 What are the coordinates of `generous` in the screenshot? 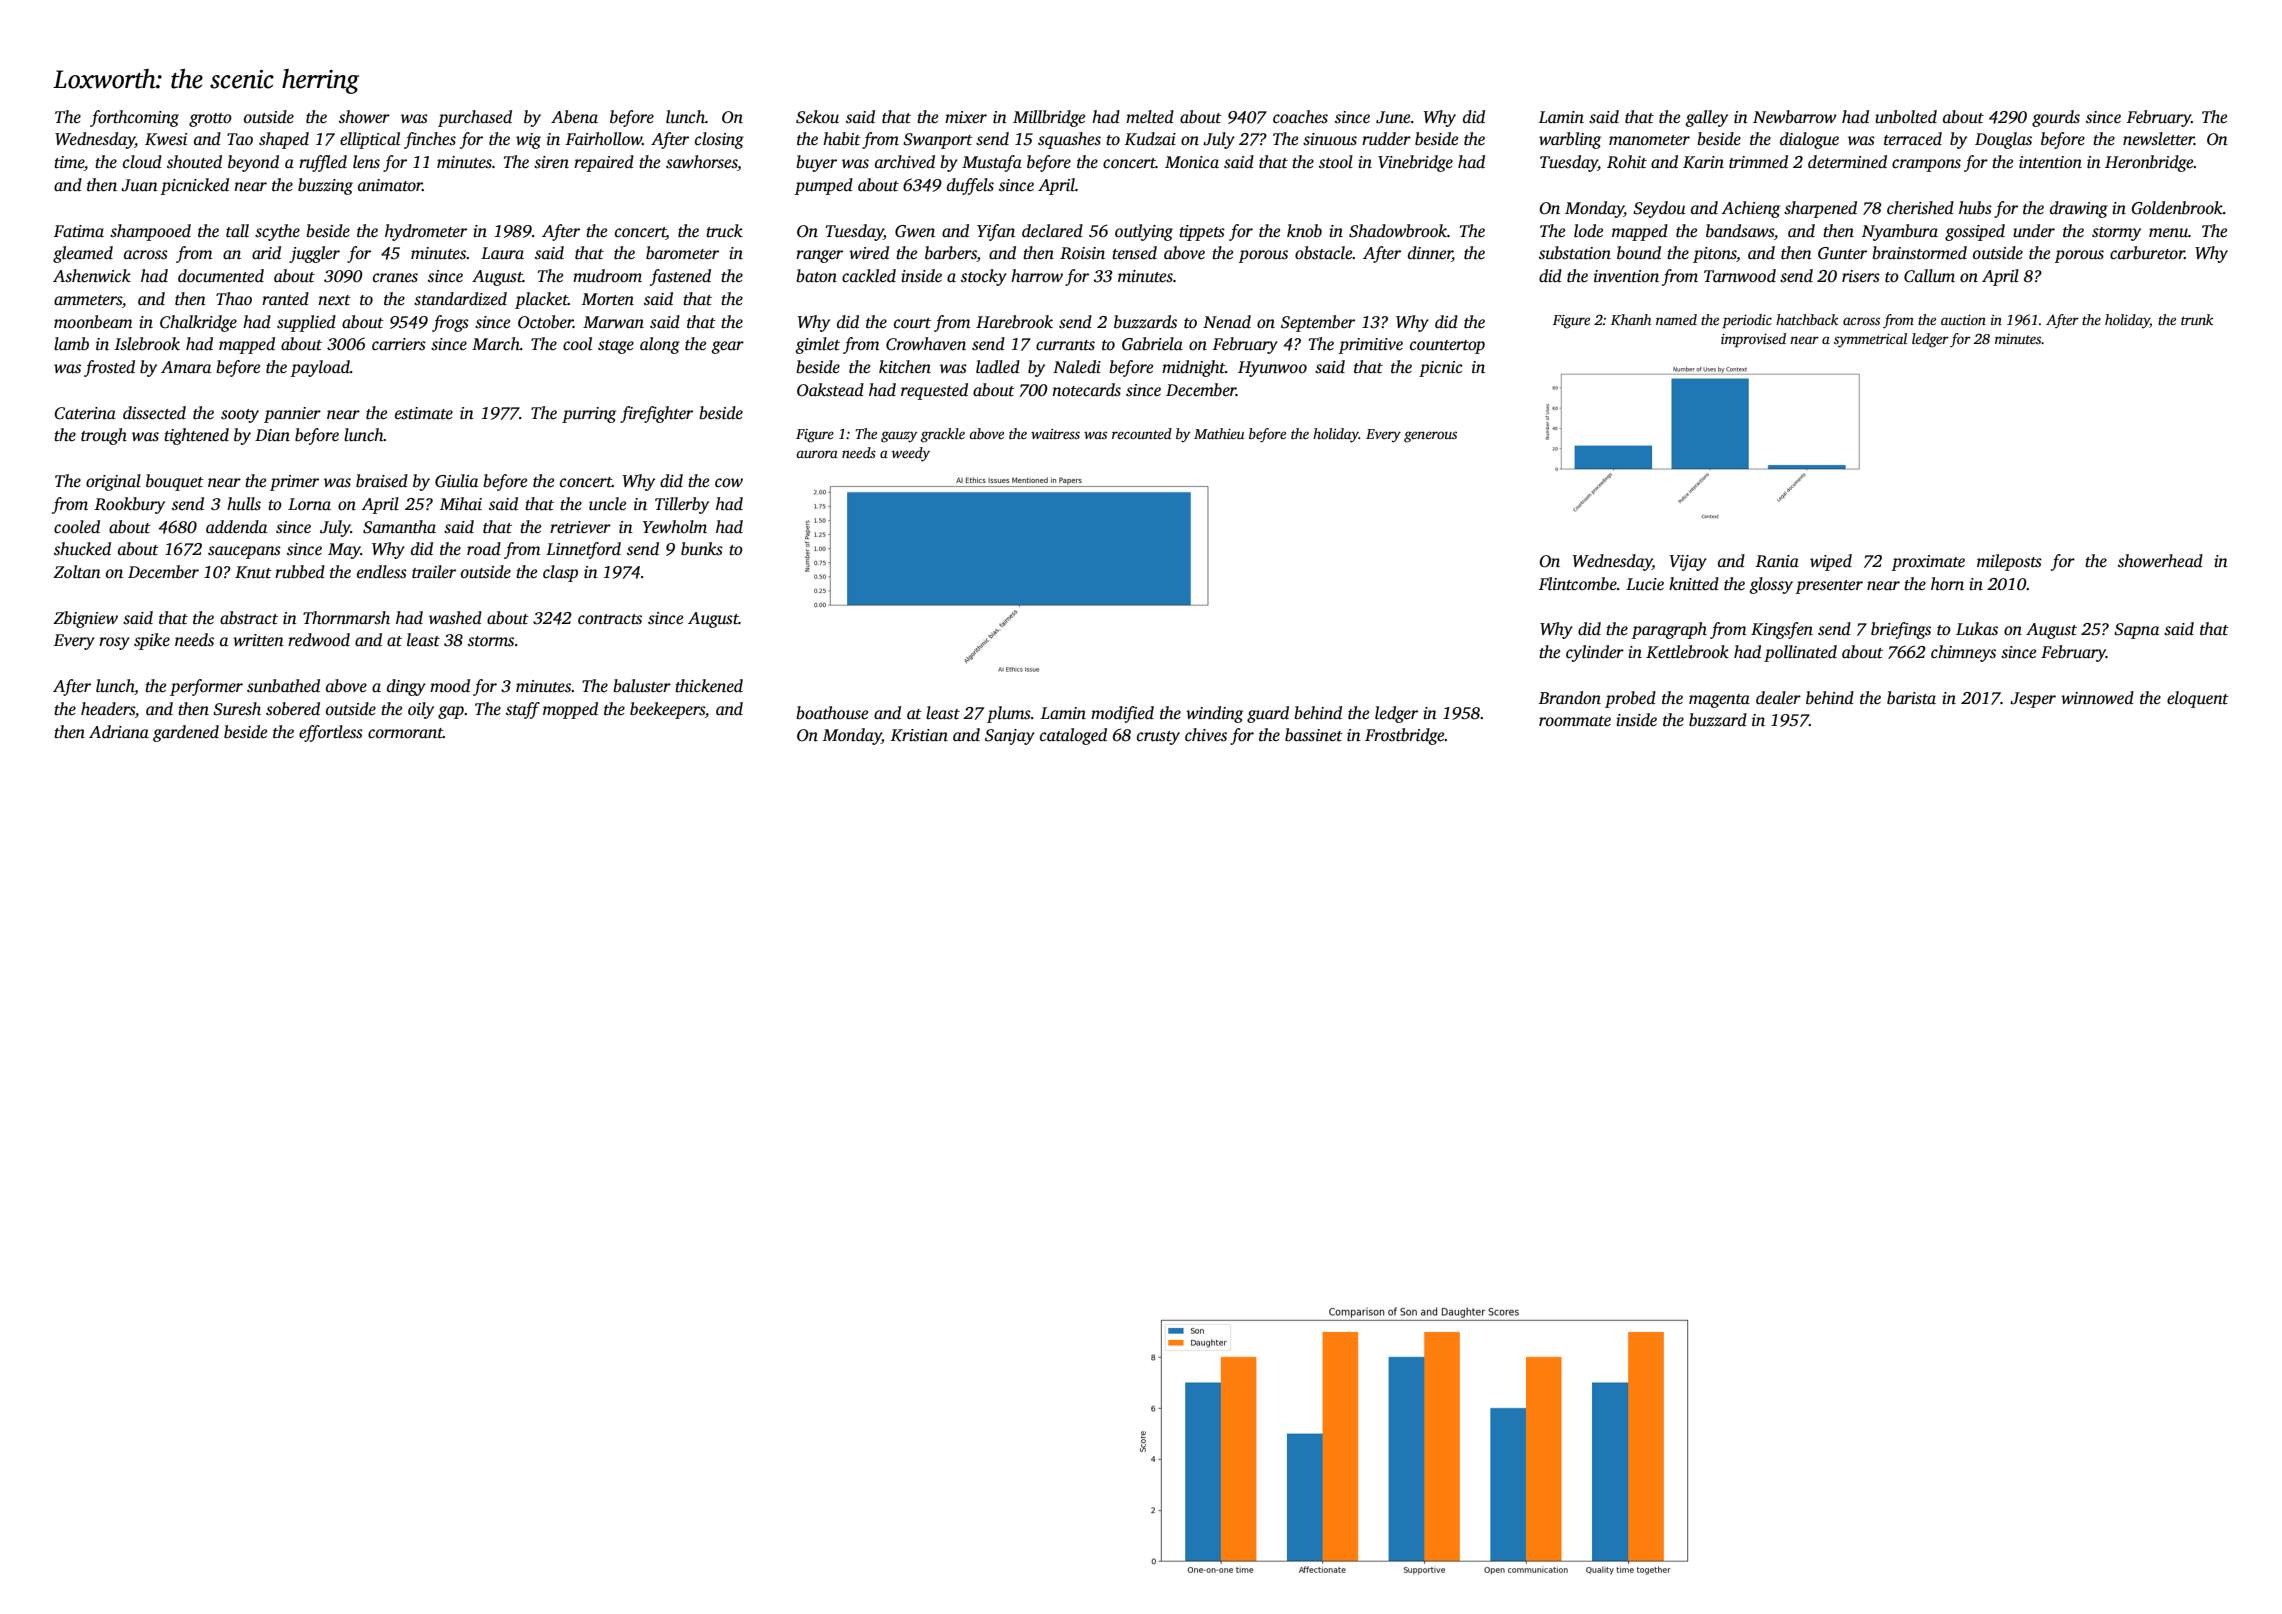 It's located at (1430, 437).
